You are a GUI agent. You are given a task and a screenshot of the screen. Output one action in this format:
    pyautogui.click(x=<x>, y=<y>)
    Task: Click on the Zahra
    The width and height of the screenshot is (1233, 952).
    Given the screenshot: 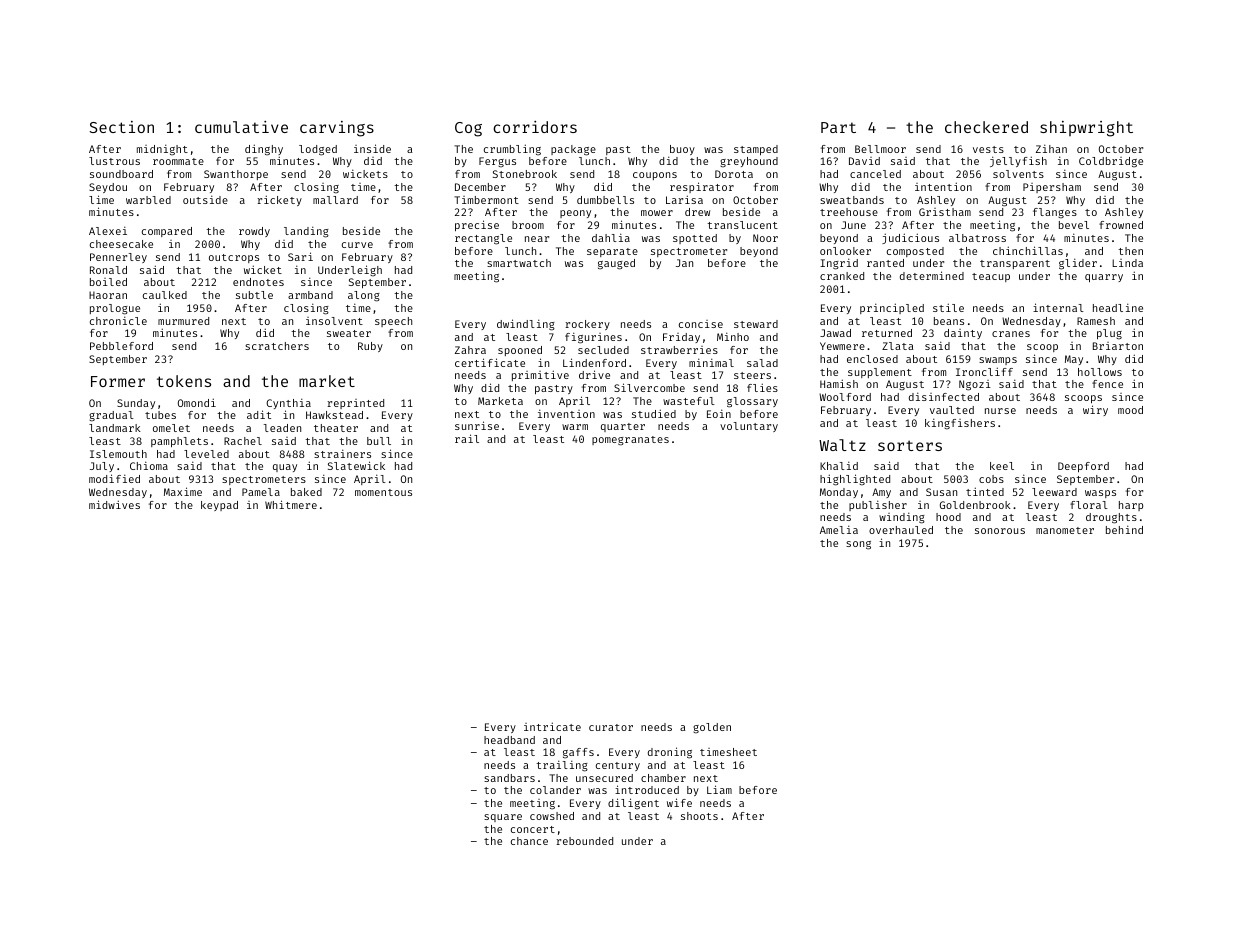 What is the action you would take?
    pyautogui.click(x=470, y=350)
